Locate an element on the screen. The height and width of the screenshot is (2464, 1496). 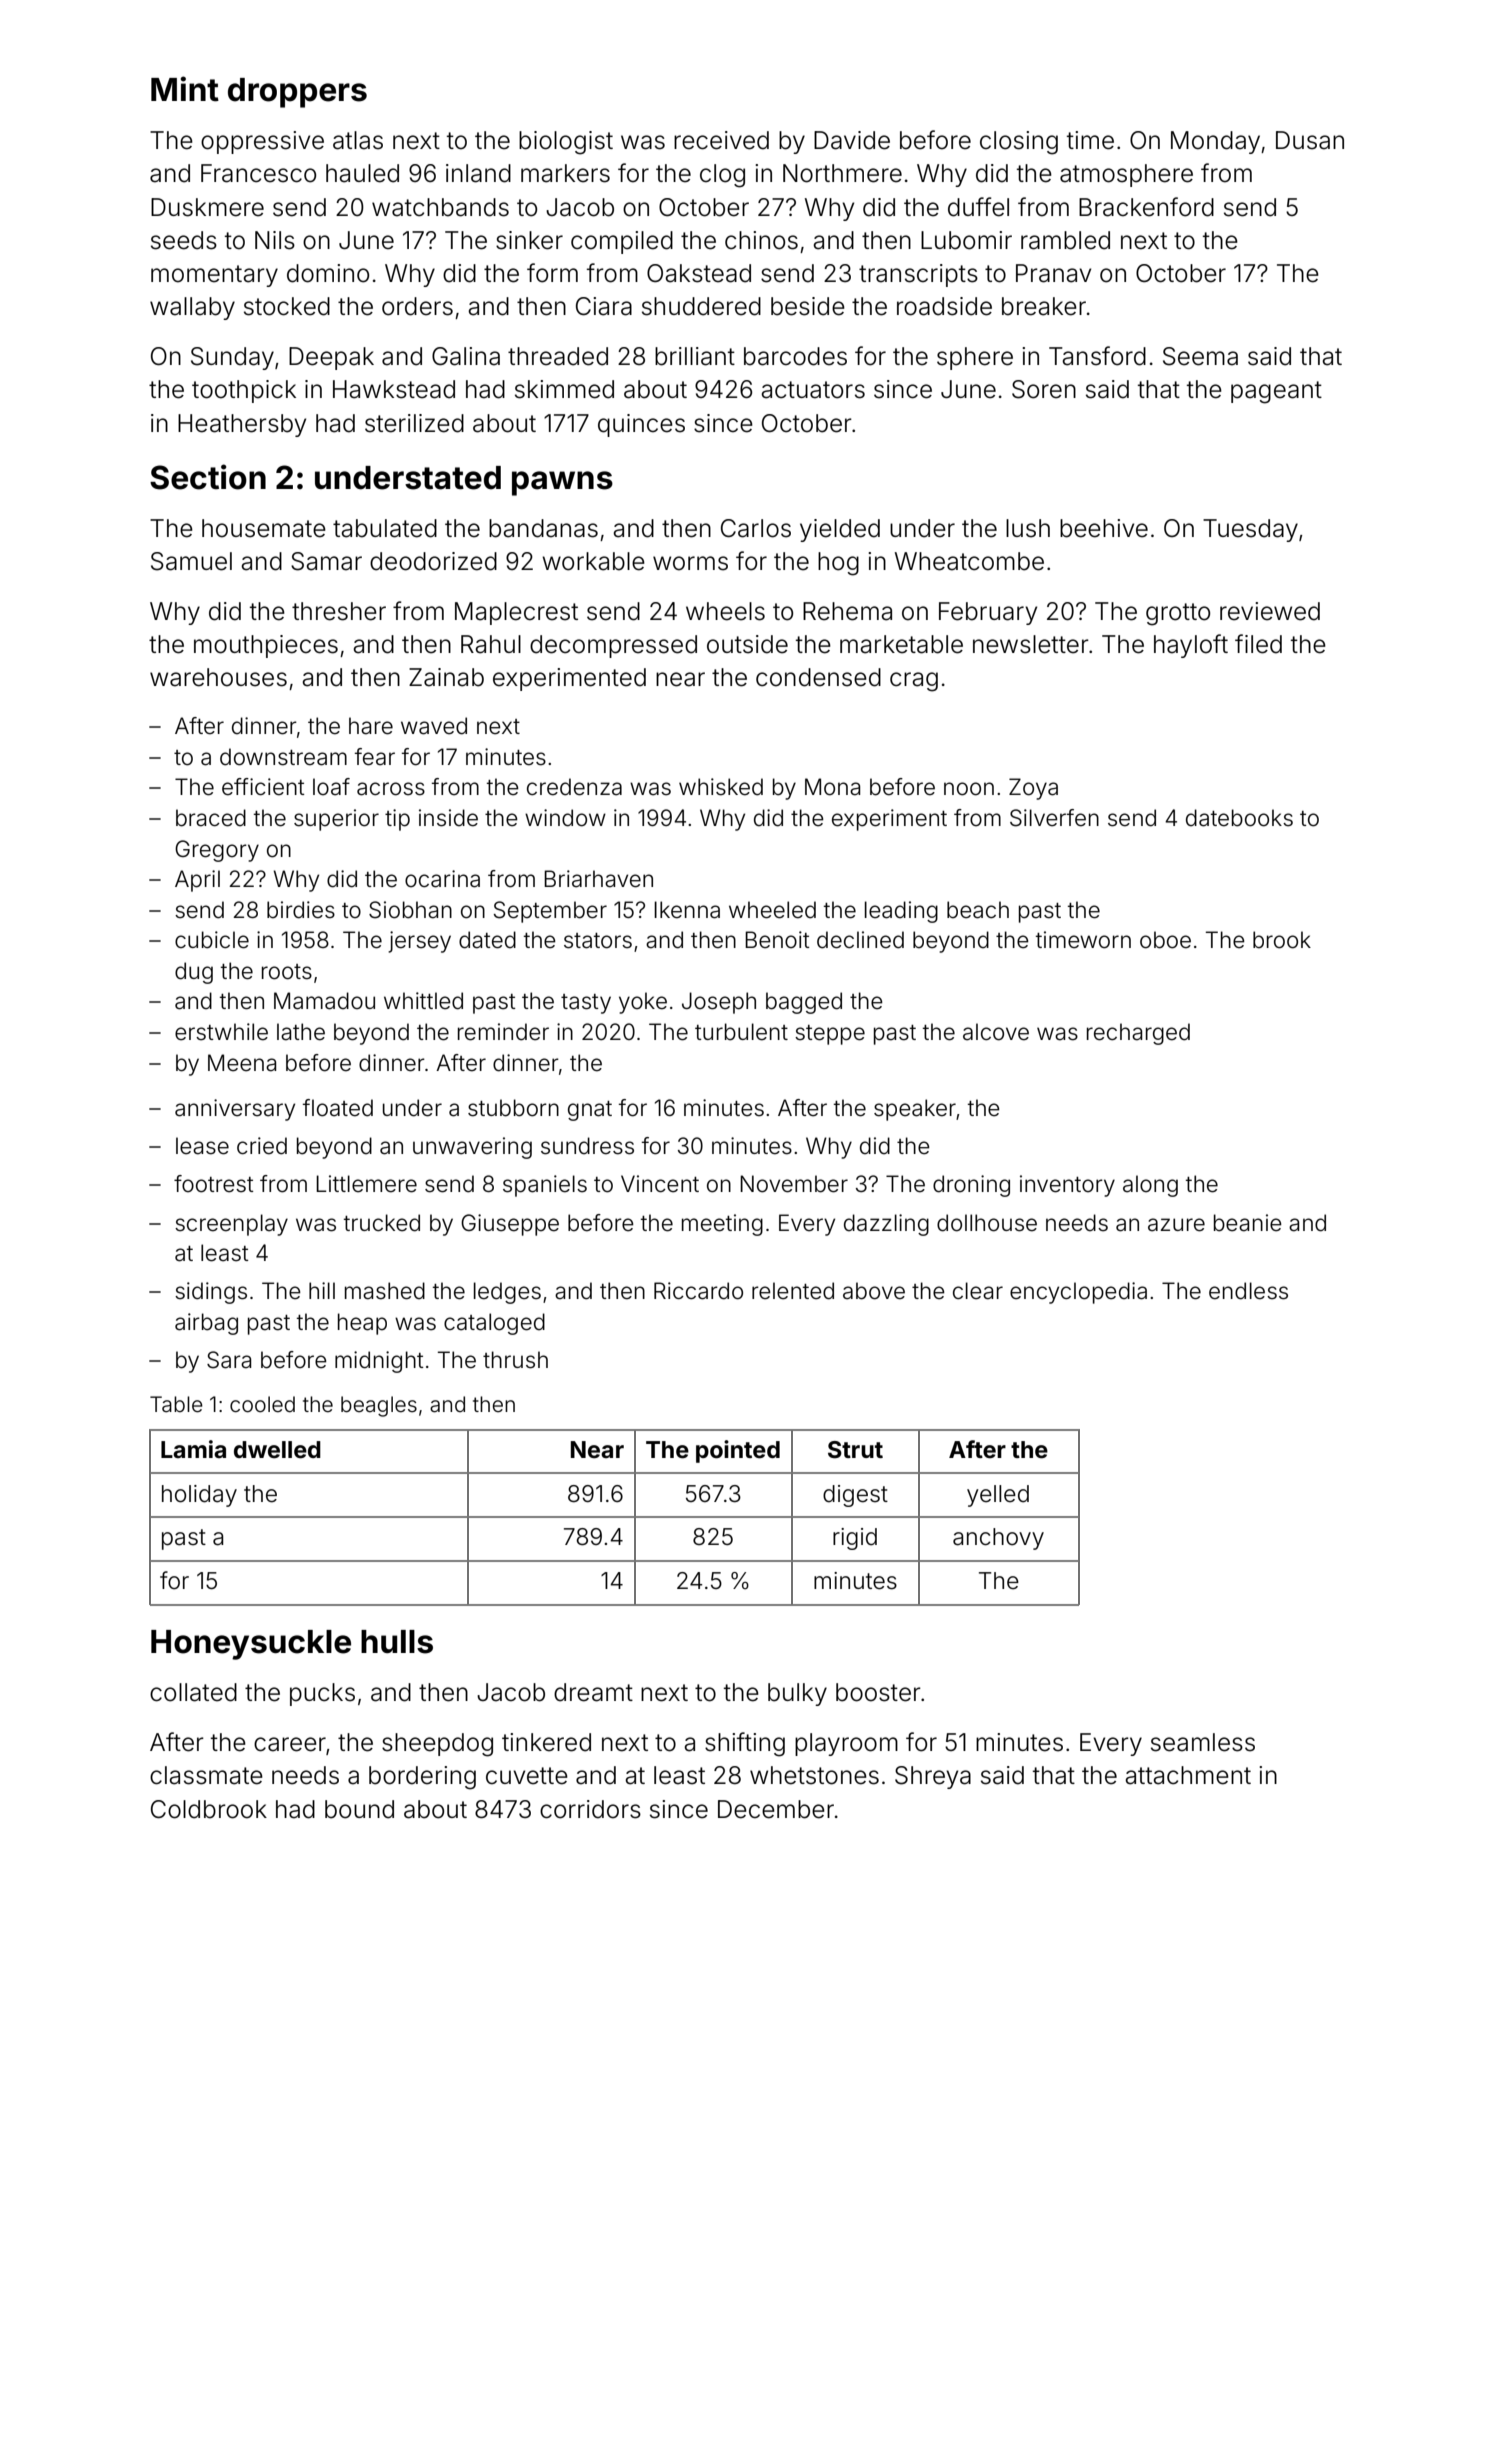
Dusan is located at coordinates (1310, 140).
